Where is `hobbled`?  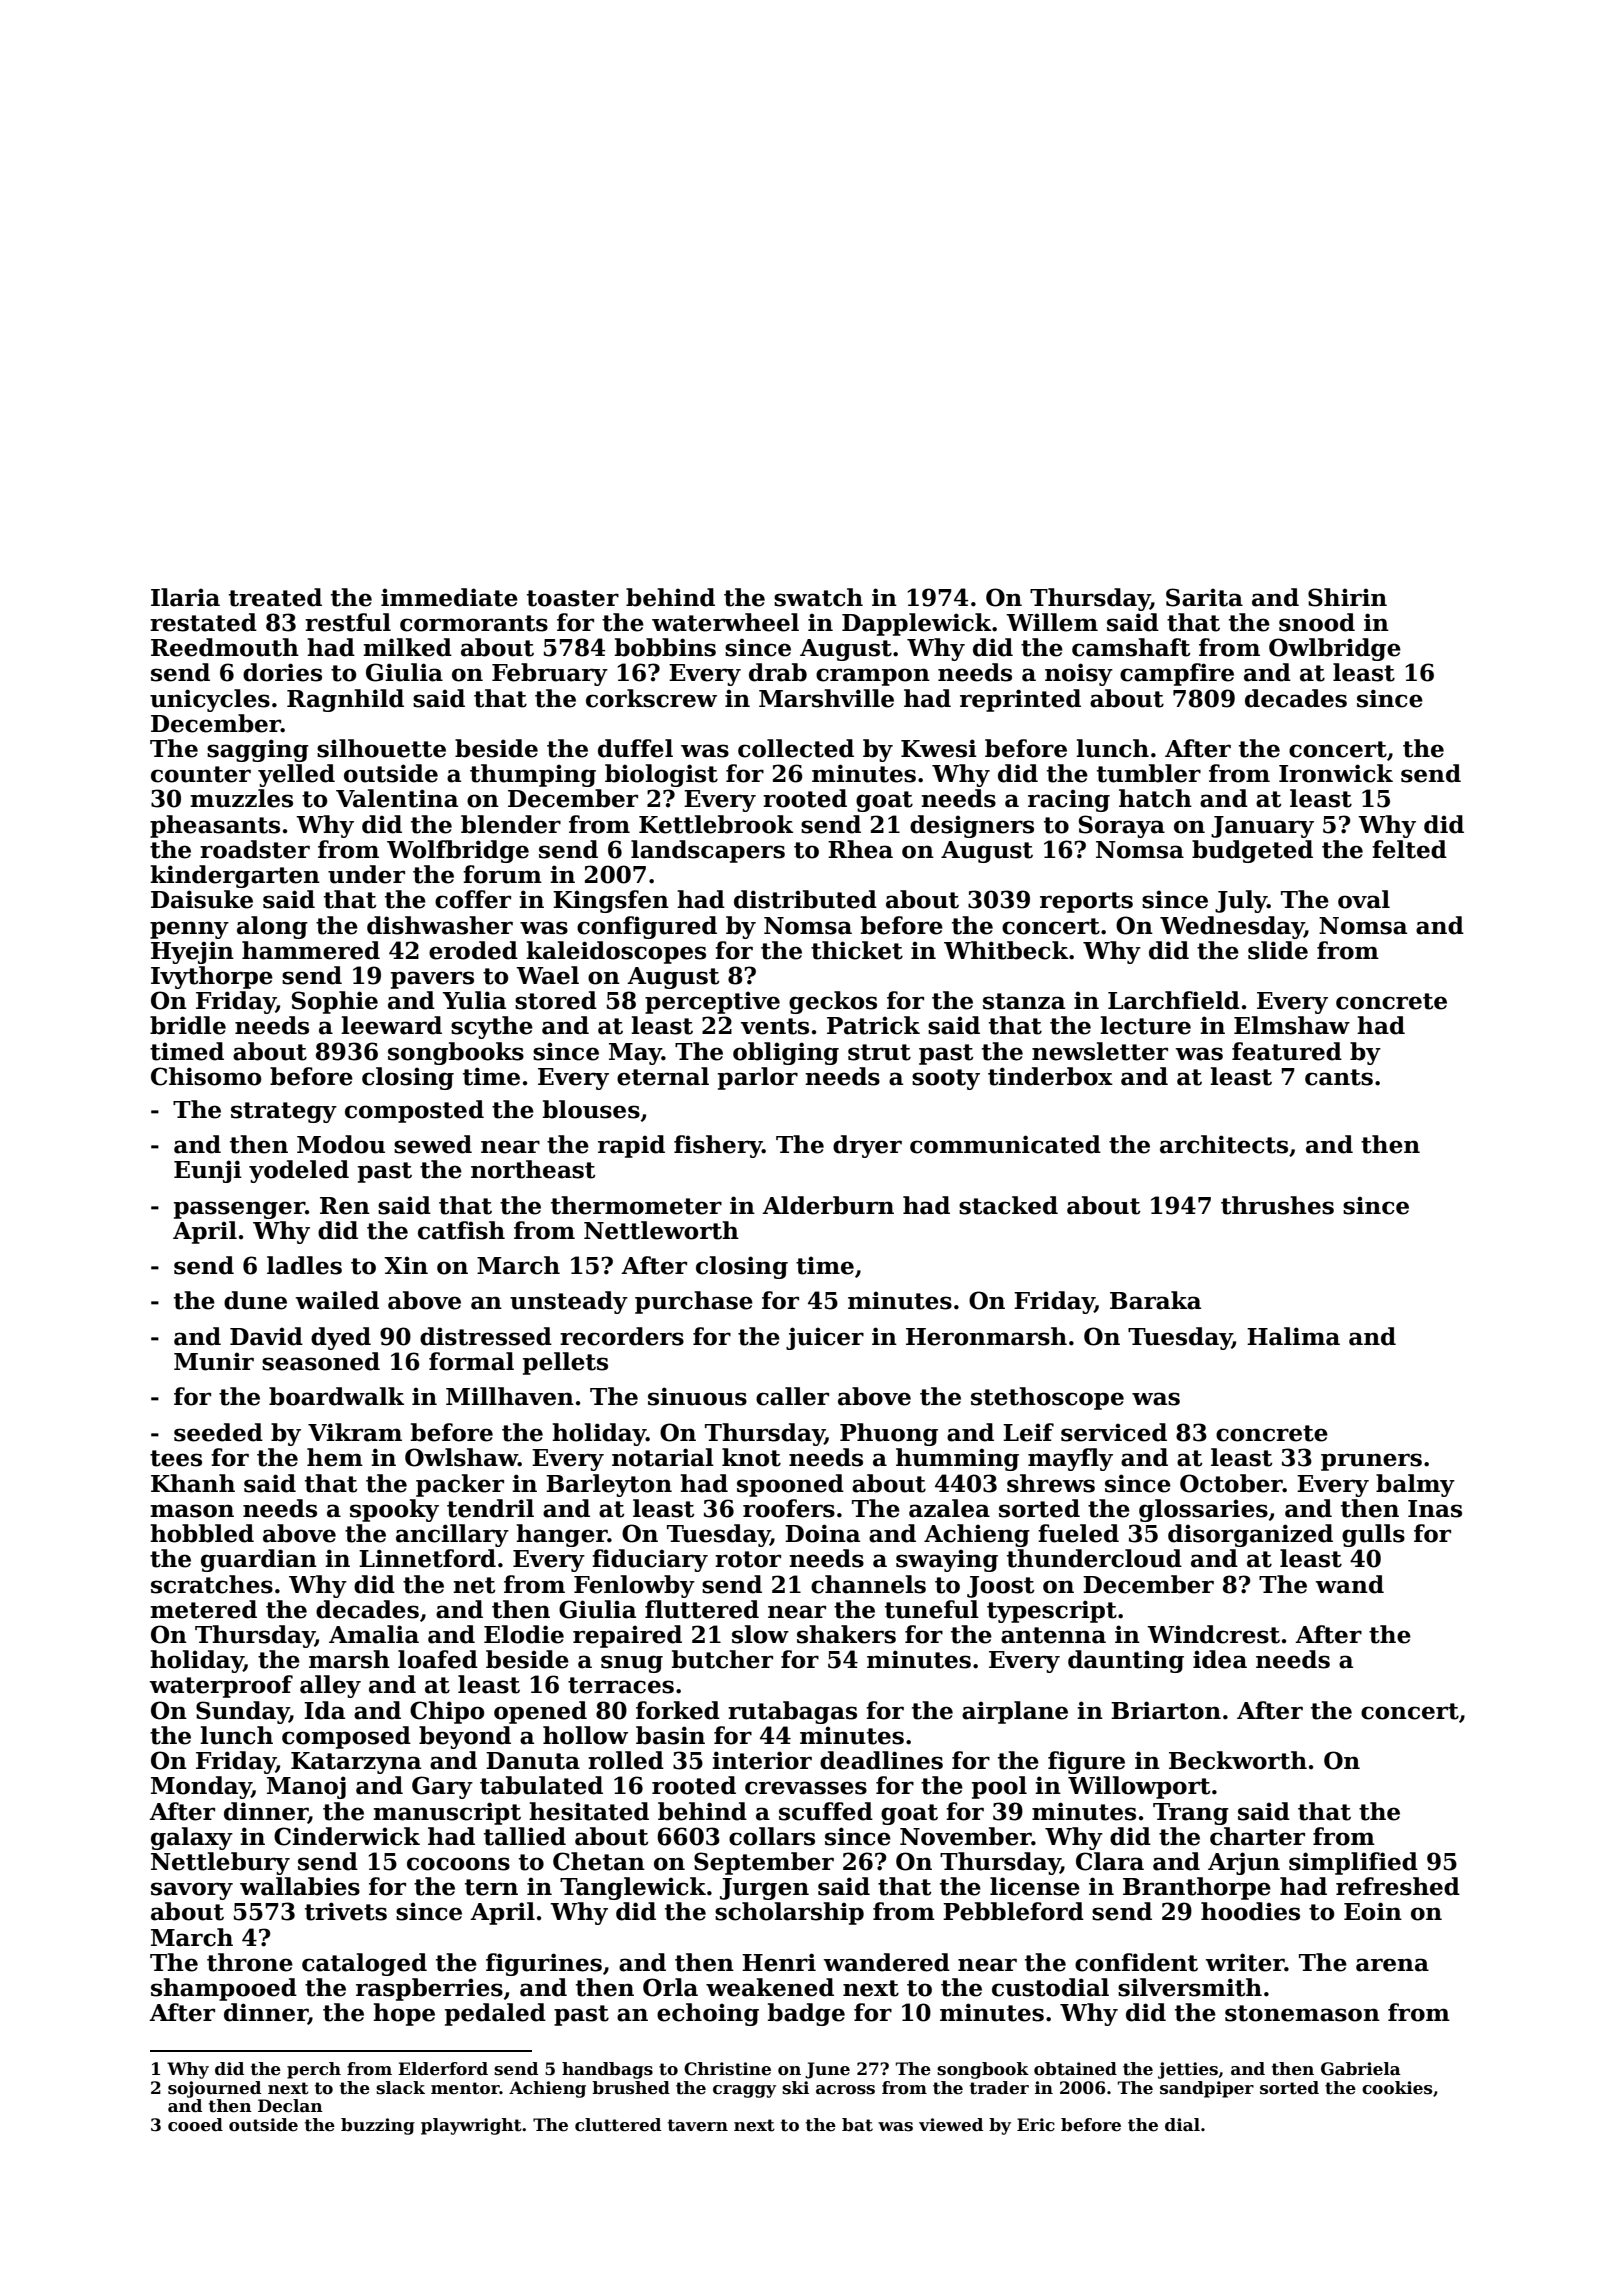
hobbled is located at coordinates (202, 1533).
